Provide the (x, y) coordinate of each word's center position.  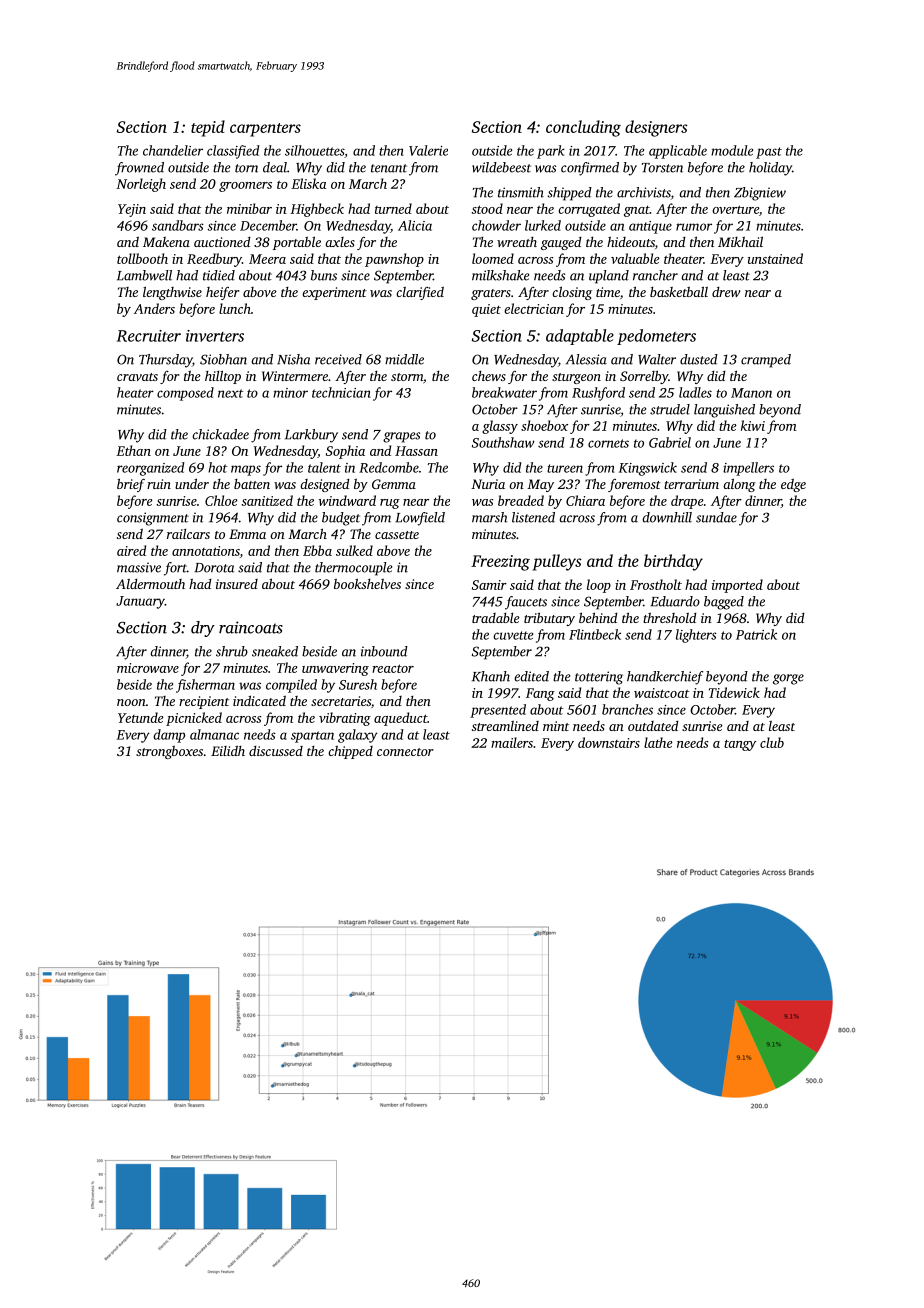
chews (489, 376)
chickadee (220, 434)
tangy (740, 745)
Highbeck (317, 210)
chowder (496, 225)
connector (405, 752)
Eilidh (228, 751)
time (608, 292)
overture (735, 209)
